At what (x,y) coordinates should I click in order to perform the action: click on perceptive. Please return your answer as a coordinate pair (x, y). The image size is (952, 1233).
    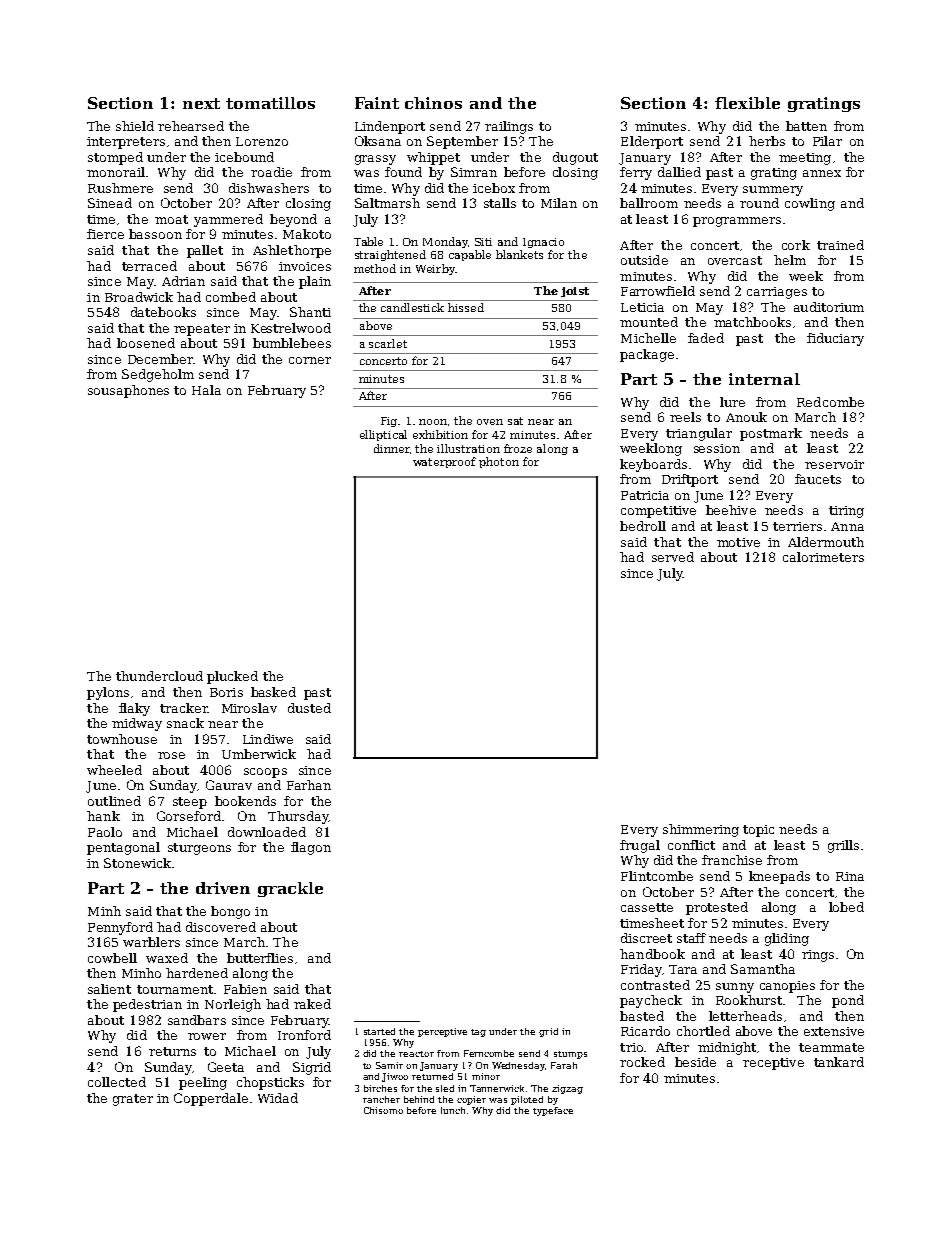
    Looking at the image, I should click on (442, 1032).
